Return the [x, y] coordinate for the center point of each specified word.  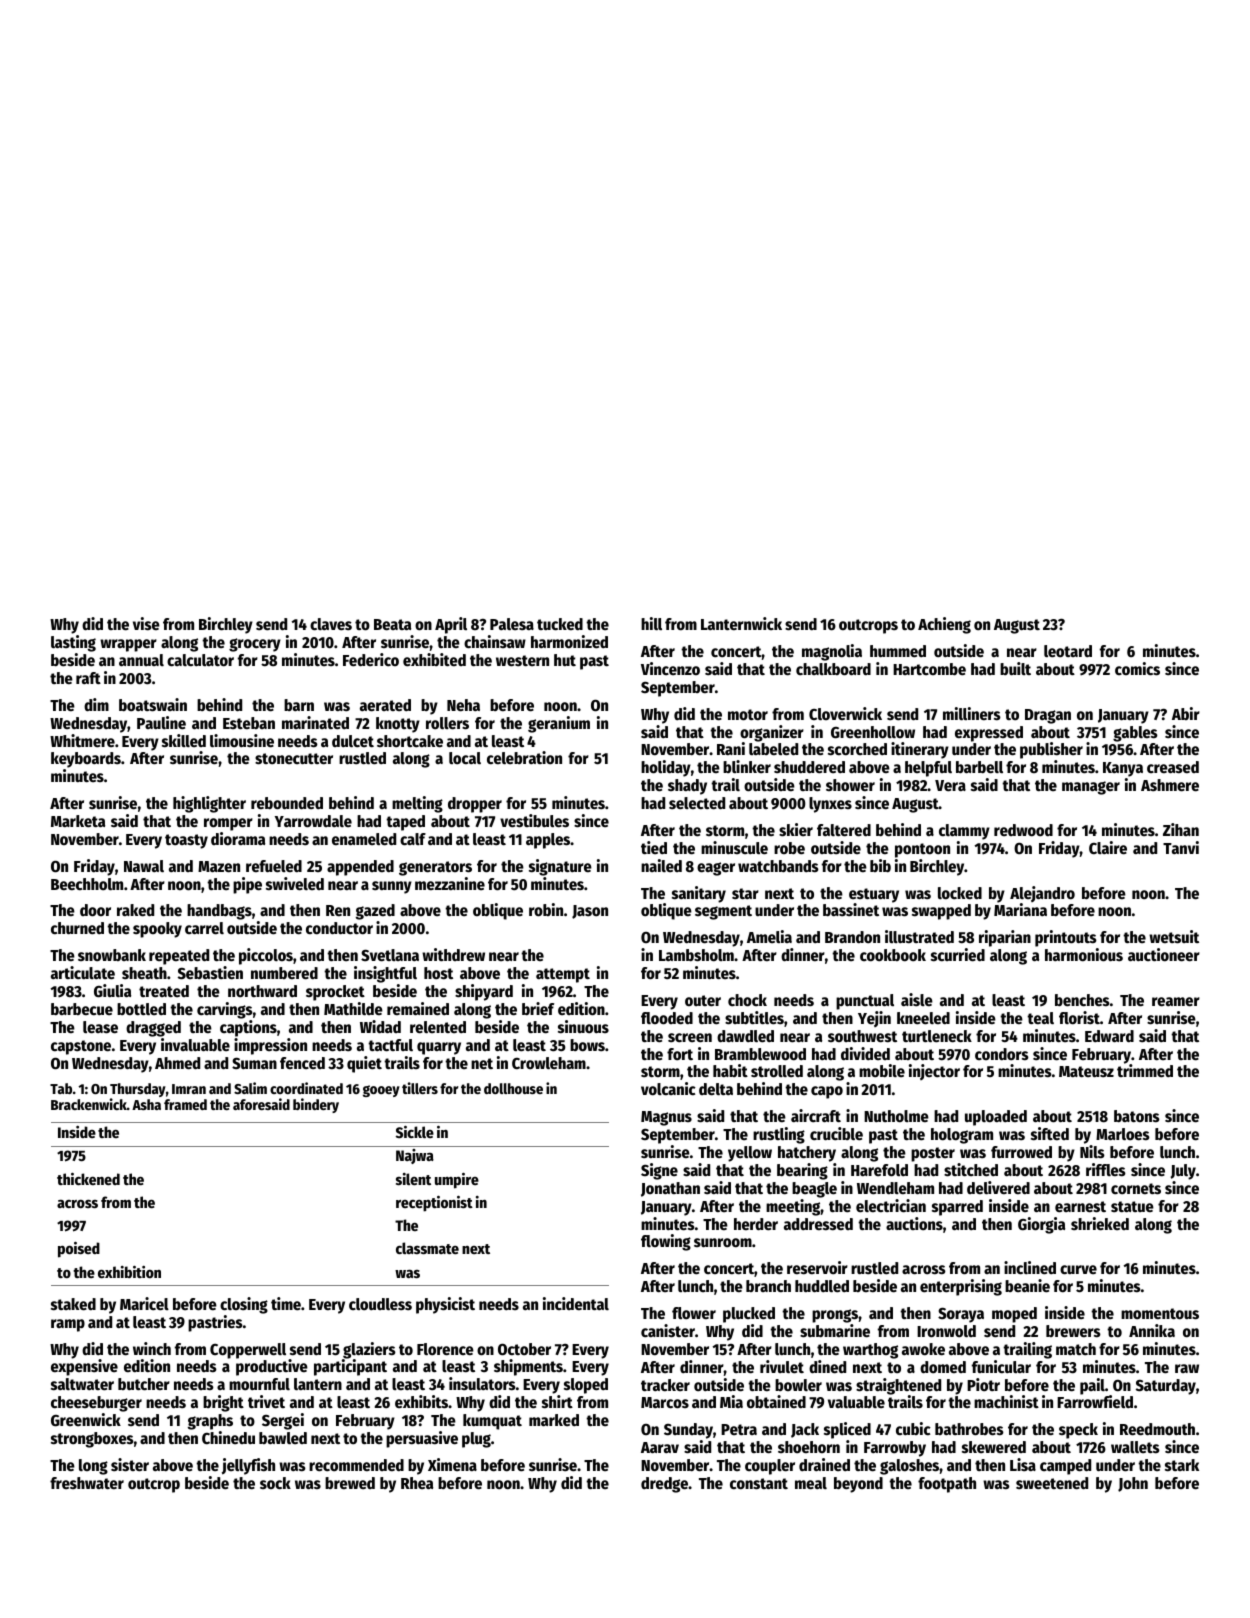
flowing [666, 1242]
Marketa [78, 821]
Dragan [1048, 716]
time [286, 1304]
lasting [73, 643]
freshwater [87, 1483]
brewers [1073, 1331]
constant [759, 1484]
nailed [661, 866]
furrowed [1021, 1152]
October [524, 1349]
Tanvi [1181, 847]
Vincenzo [670, 669]
